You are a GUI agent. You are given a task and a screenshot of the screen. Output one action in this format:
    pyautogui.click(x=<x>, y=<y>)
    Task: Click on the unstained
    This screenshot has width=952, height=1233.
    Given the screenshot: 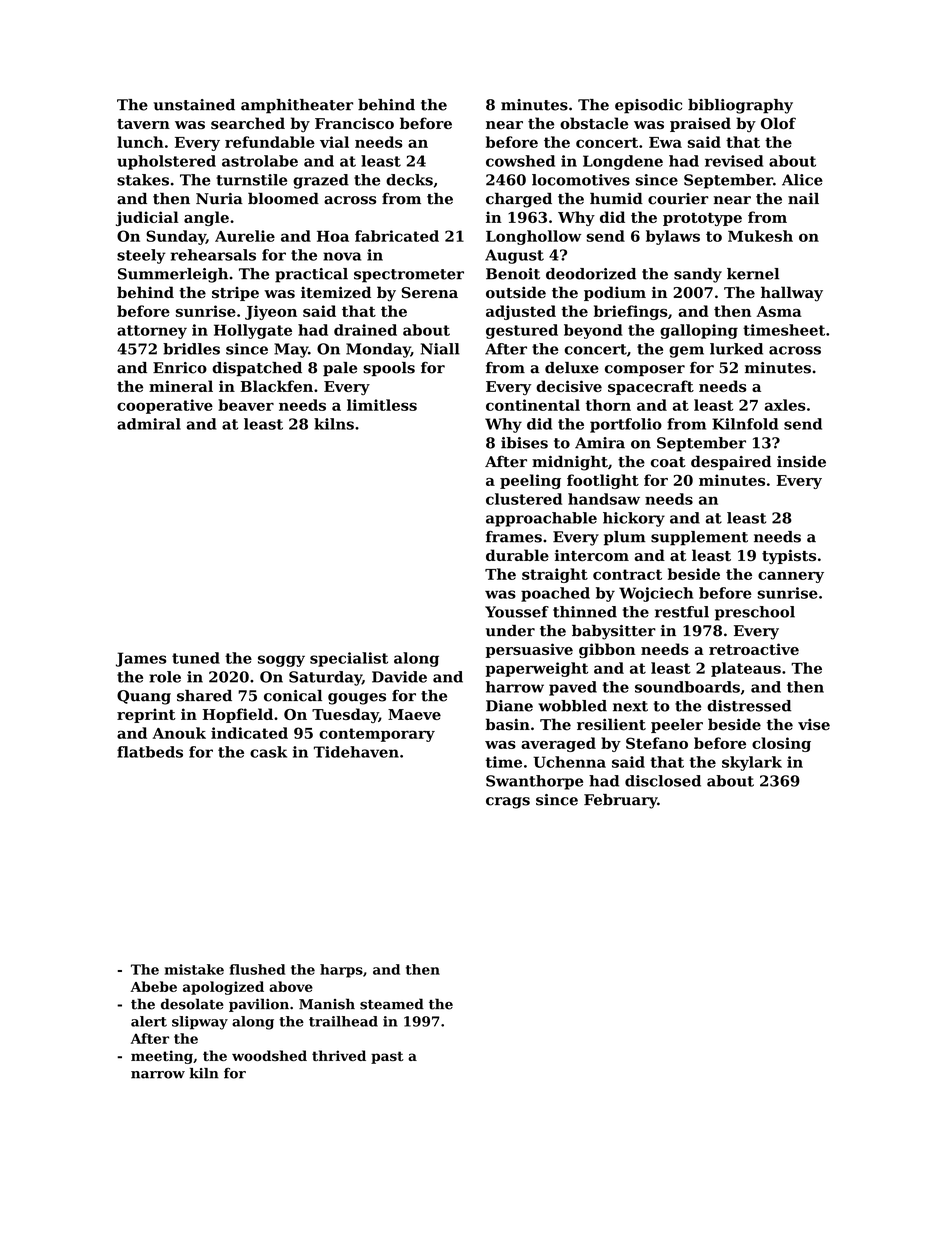 What is the action you would take?
    pyautogui.click(x=194, y=105)
